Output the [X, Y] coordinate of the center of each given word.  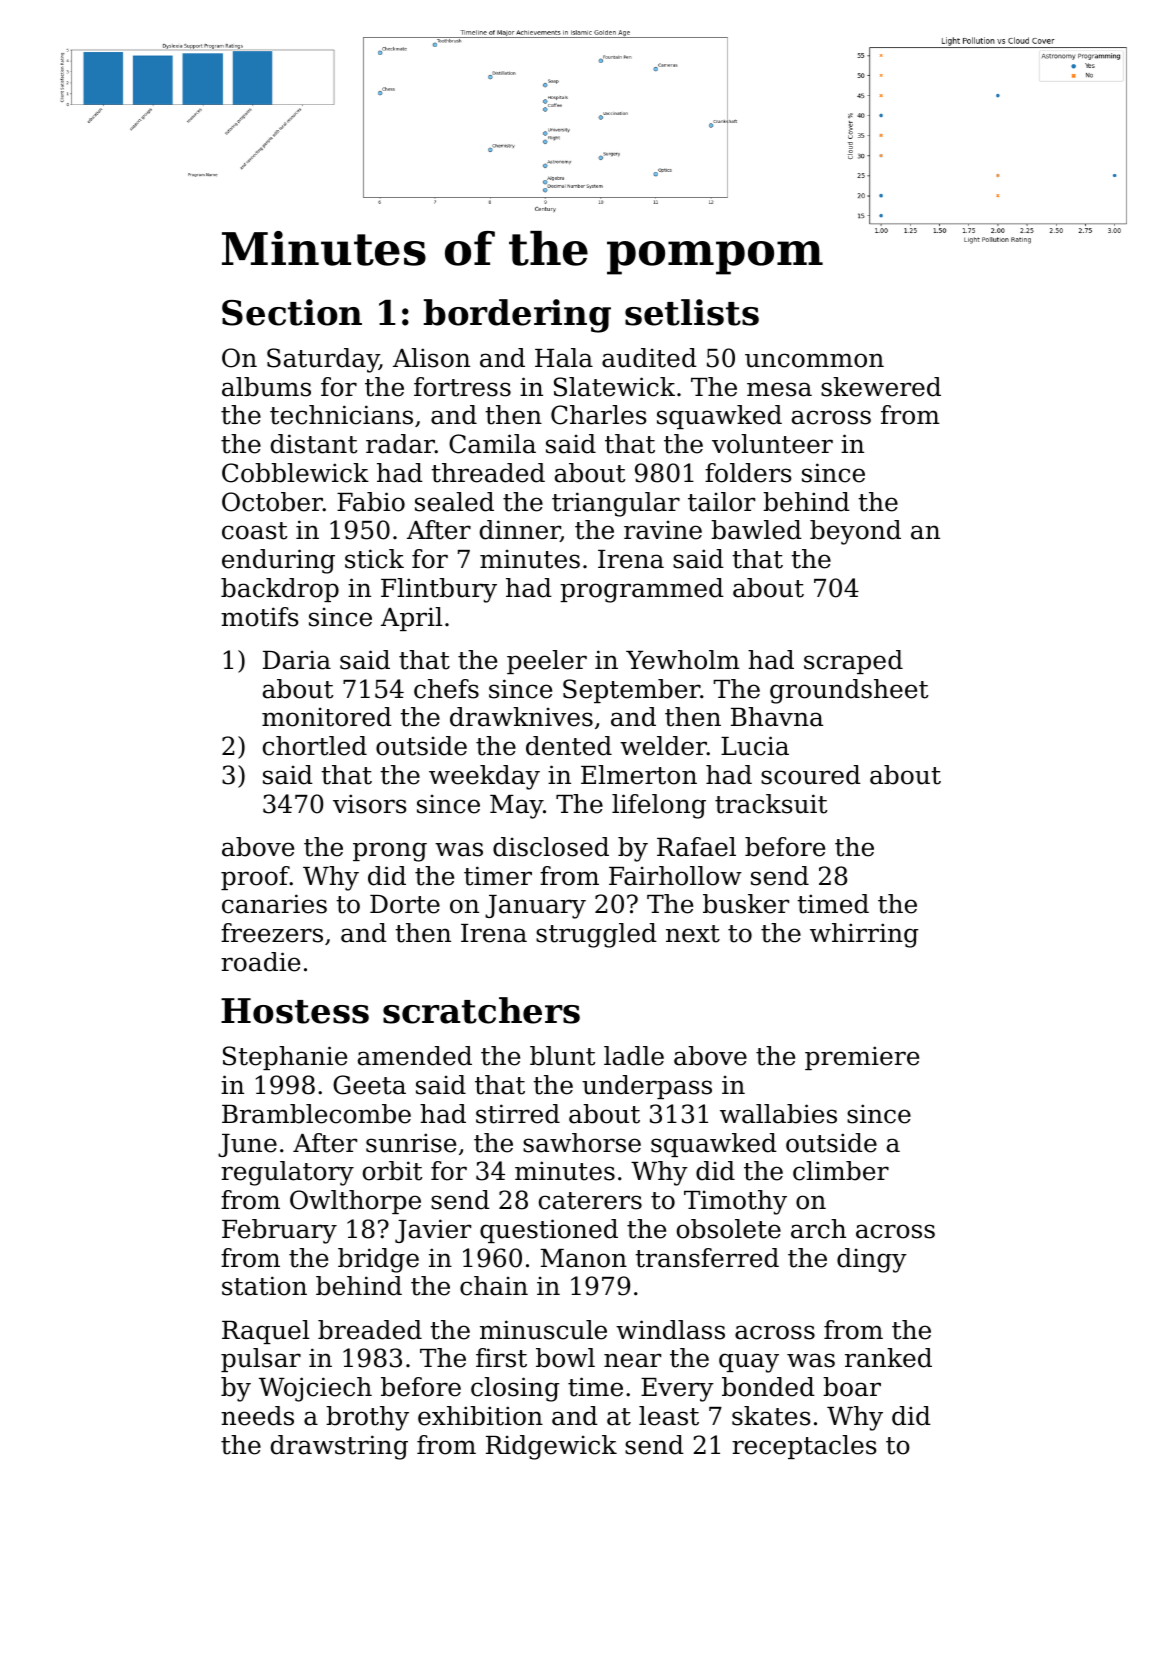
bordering [517, 316]
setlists [692, 312]
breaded [370, 1330]
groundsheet [849, 691]
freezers [272, 933]
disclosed [551, 847]
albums [266, 387]
